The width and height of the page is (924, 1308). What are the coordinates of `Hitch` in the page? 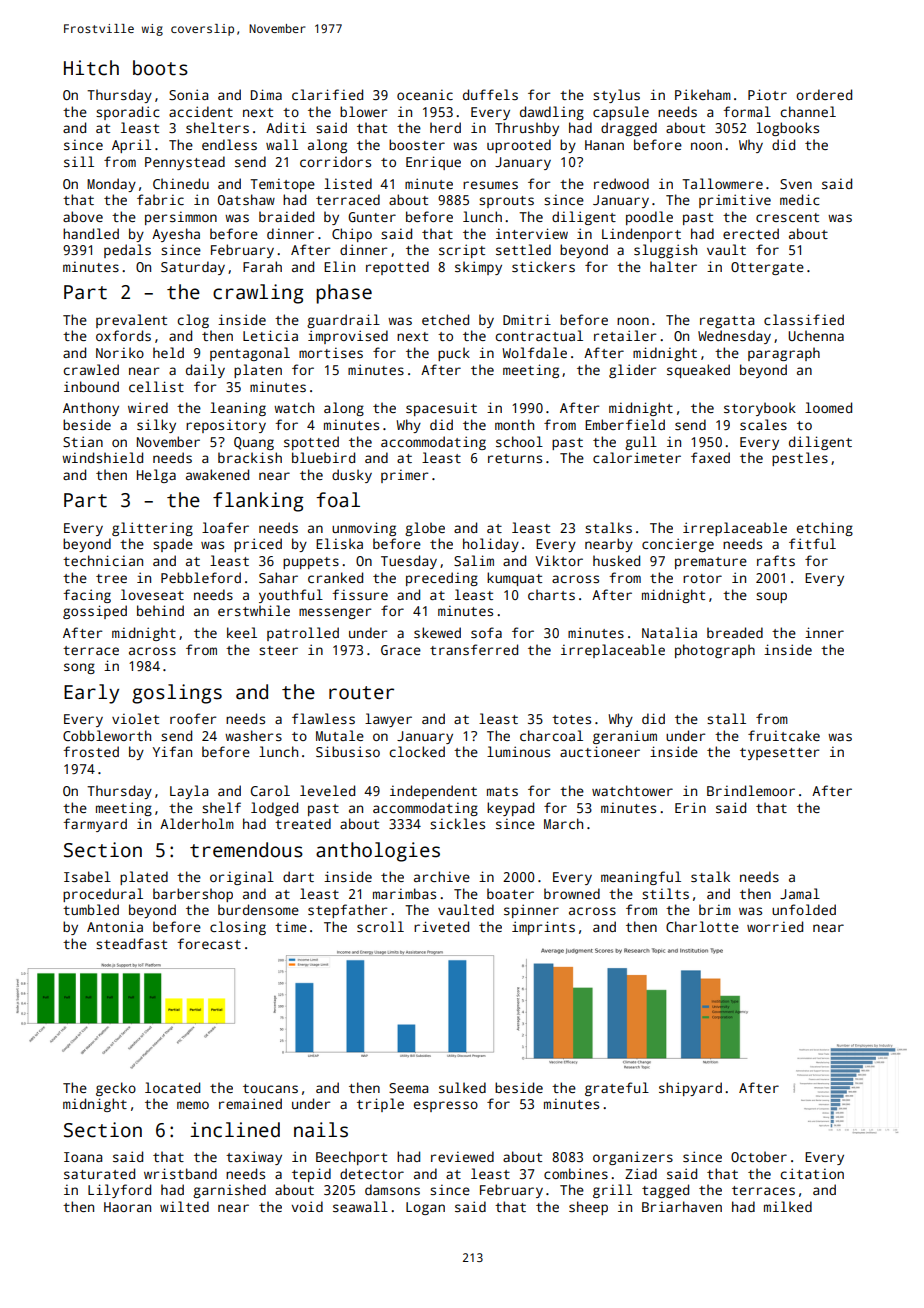 It's located at (91, 68).
